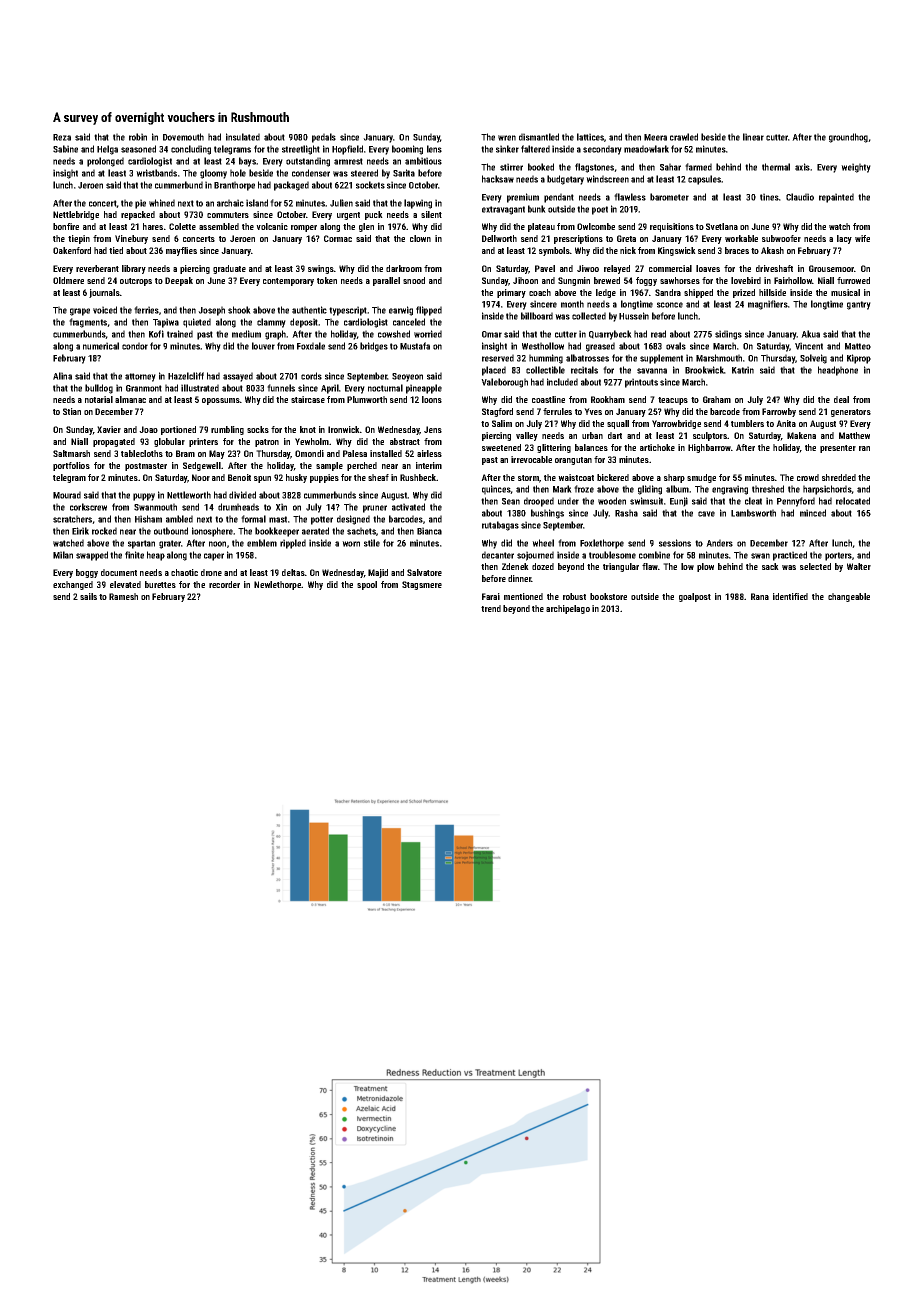 The height and width of the image is (1308, 924). I want to click on wristbands, so click(156, 173).
